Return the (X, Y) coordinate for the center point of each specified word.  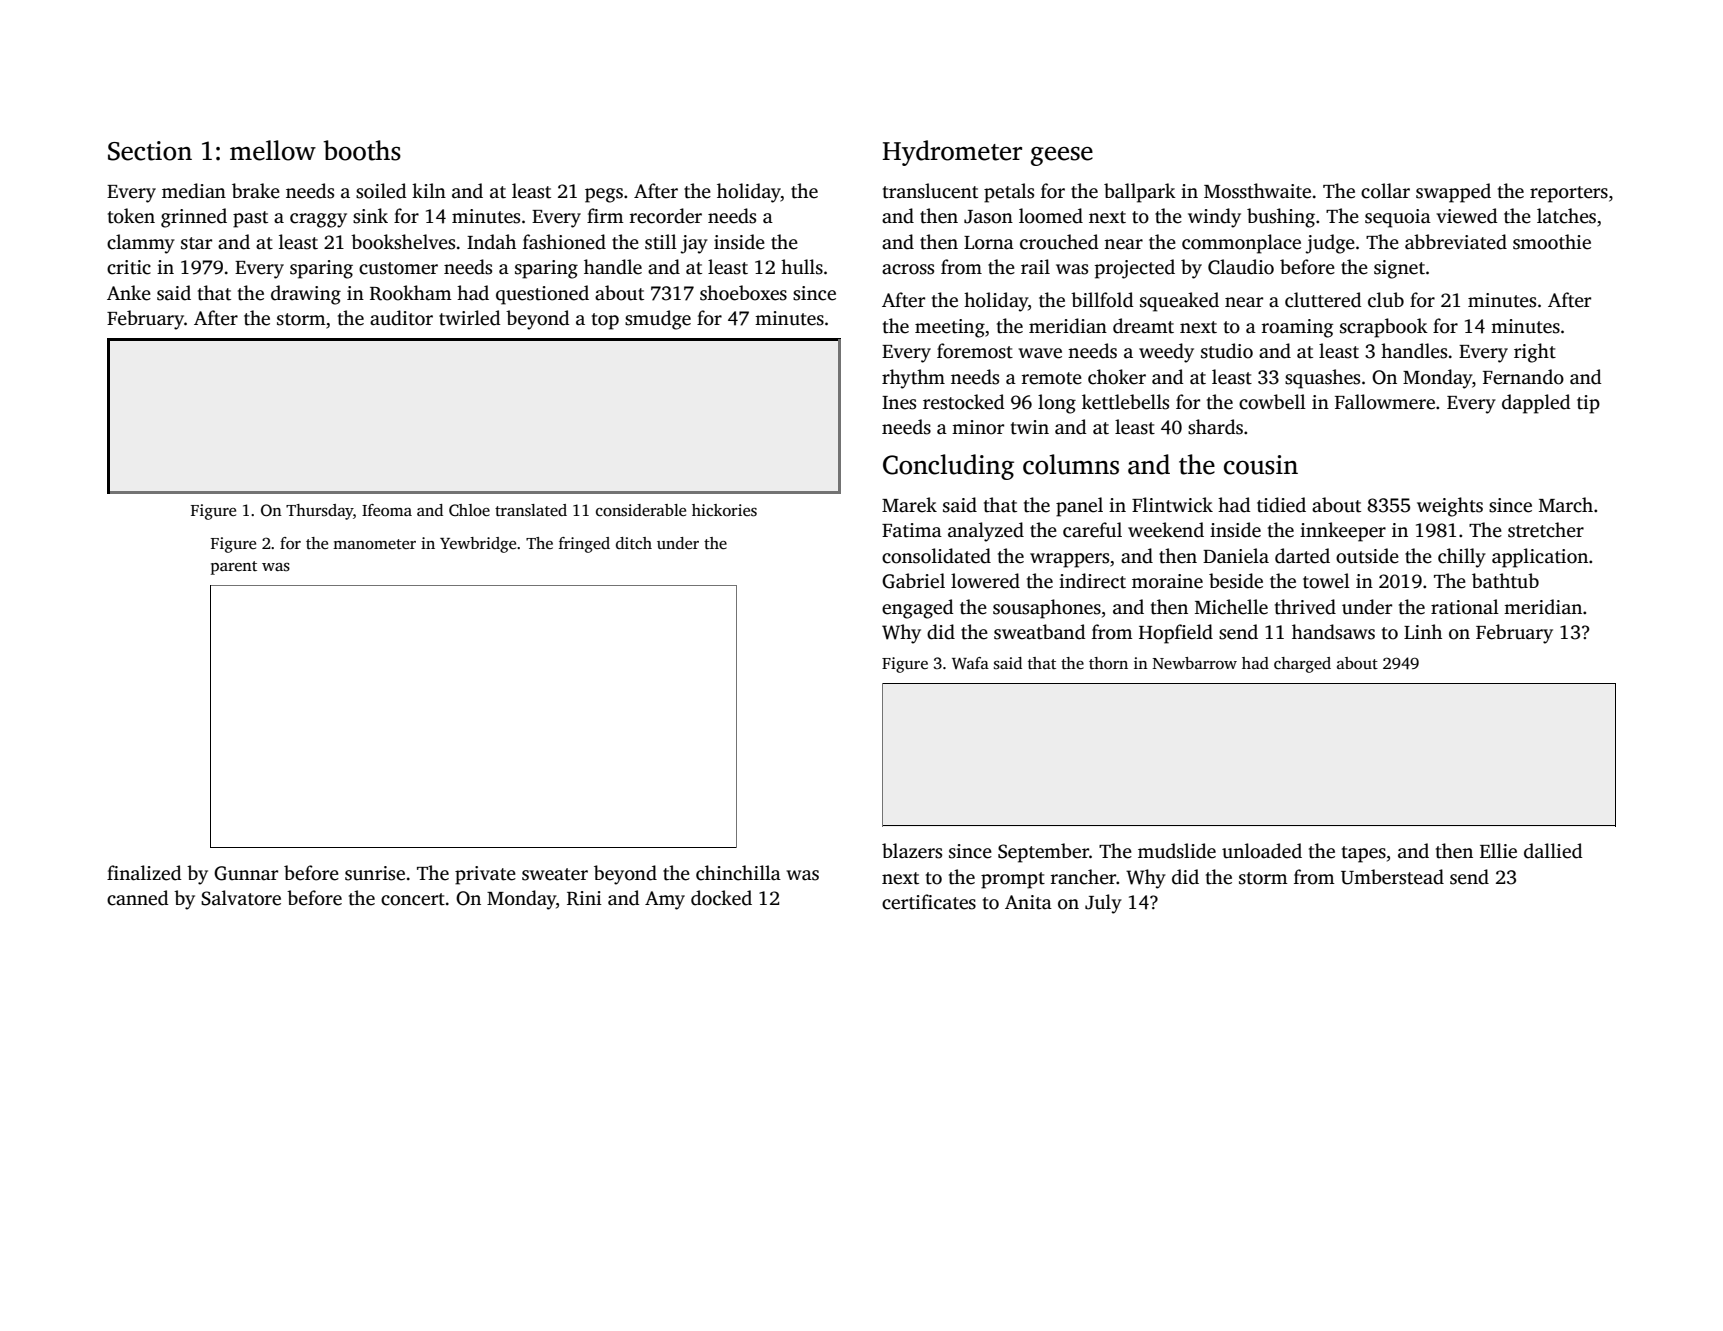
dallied (1553, 851)
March (1566, 505)
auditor (401, 318)
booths (362, 150)
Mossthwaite (1257, 191)
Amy (665, 900)
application (1540, 558)
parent (234, 568)
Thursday (319, 512)
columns (1071, 464)
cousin (1261, 465)
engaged (918, 609)
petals (1009, 193)
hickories (724, 510)
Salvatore (241, 898)
